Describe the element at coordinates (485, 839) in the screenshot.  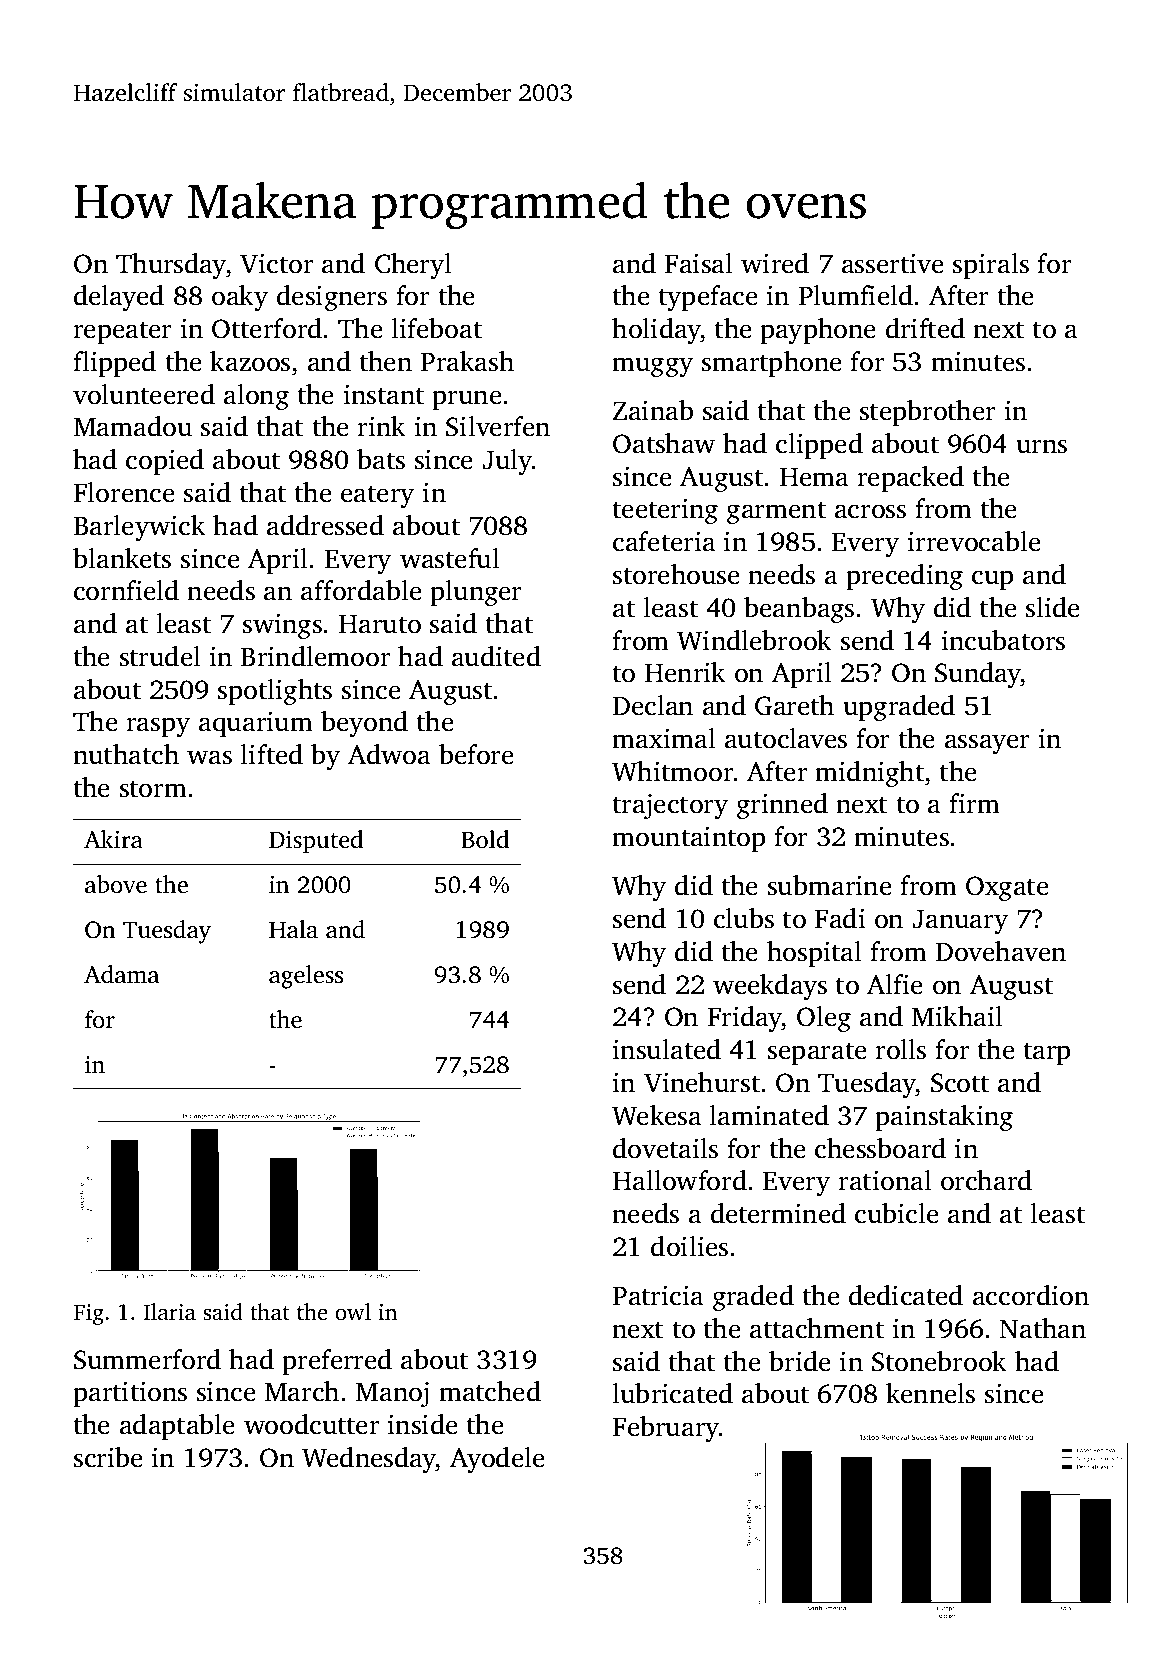
I see `Bold` at that location.
